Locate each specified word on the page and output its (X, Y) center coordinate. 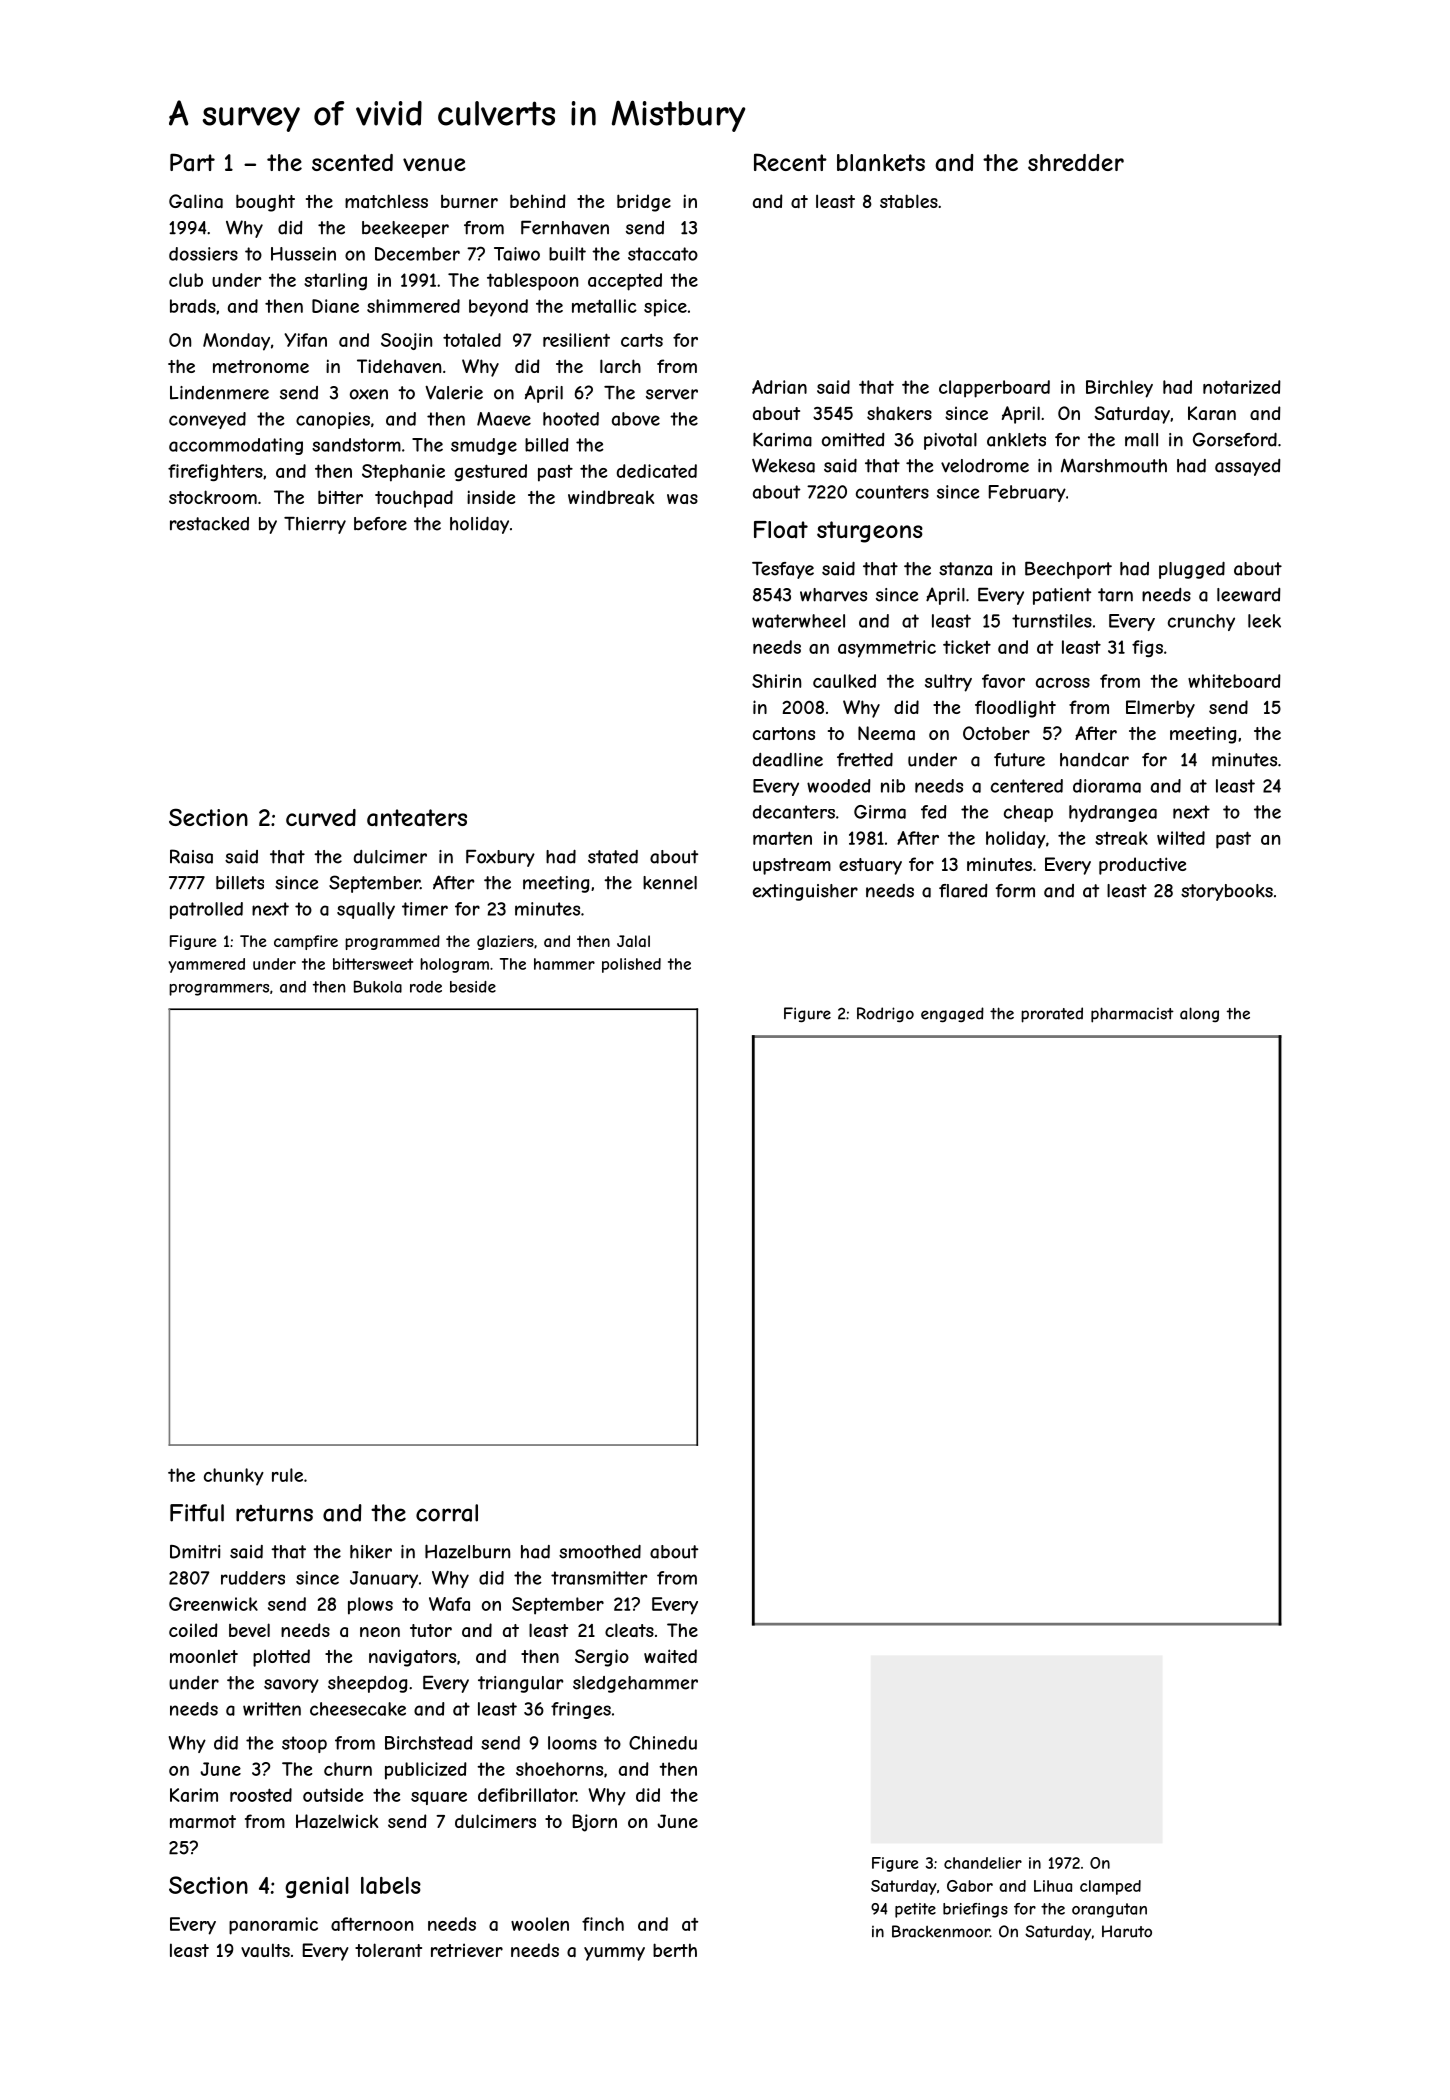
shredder (1076, 162)
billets (240, 883)
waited (670, 1656)
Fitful (197, 1513)
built (567, 254)
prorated (1052, 1015)
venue (434, 164)
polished (631, 965)
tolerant (388, 1950)
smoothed (600, 1552)
